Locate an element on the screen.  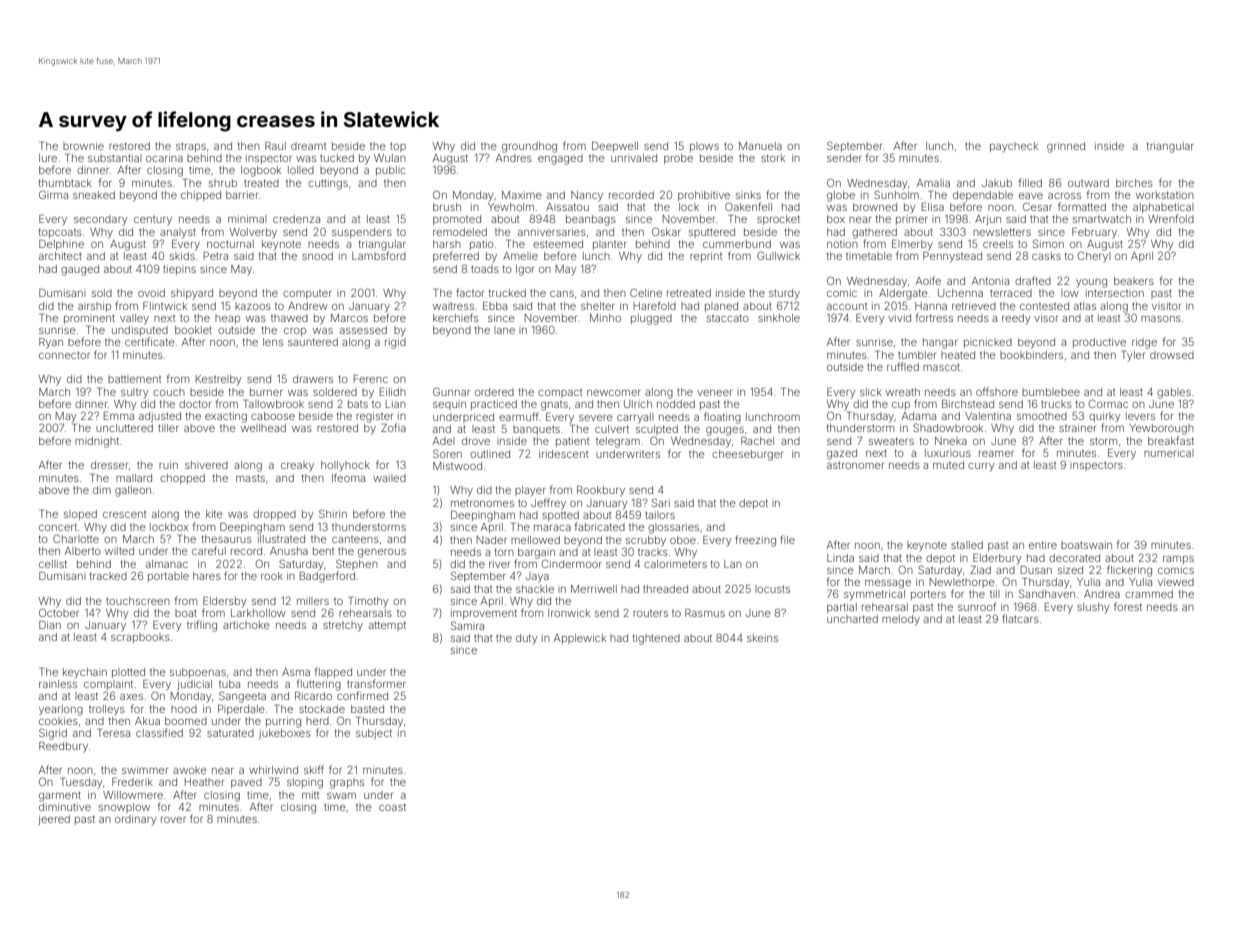
Kestrelby is located at coordinates (218, 380).
